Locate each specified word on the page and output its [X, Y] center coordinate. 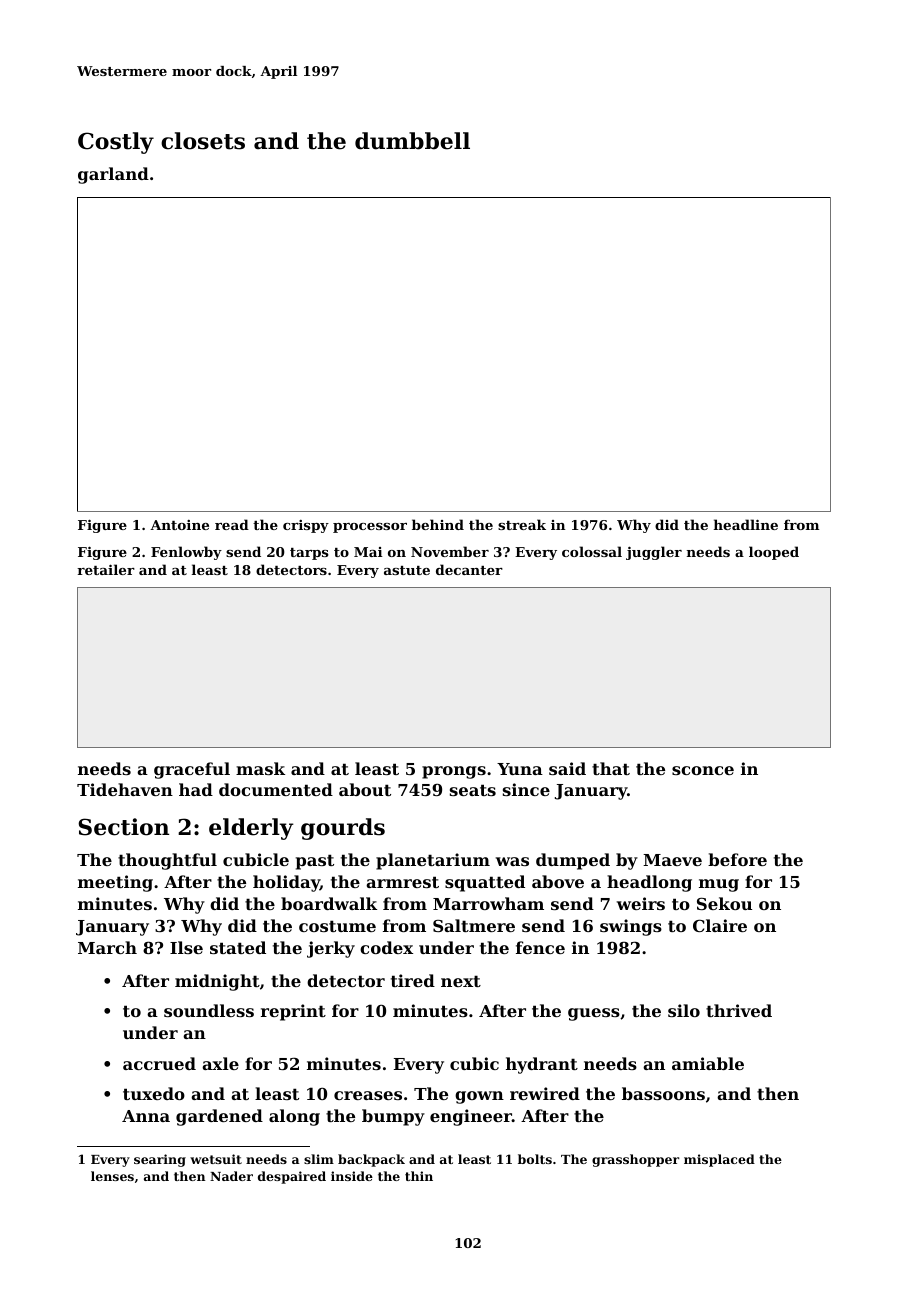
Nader [231, 1176]
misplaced [719, 1160]
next [461, 981]
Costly [116, 143]
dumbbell [412, 141]
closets [203, 141]
